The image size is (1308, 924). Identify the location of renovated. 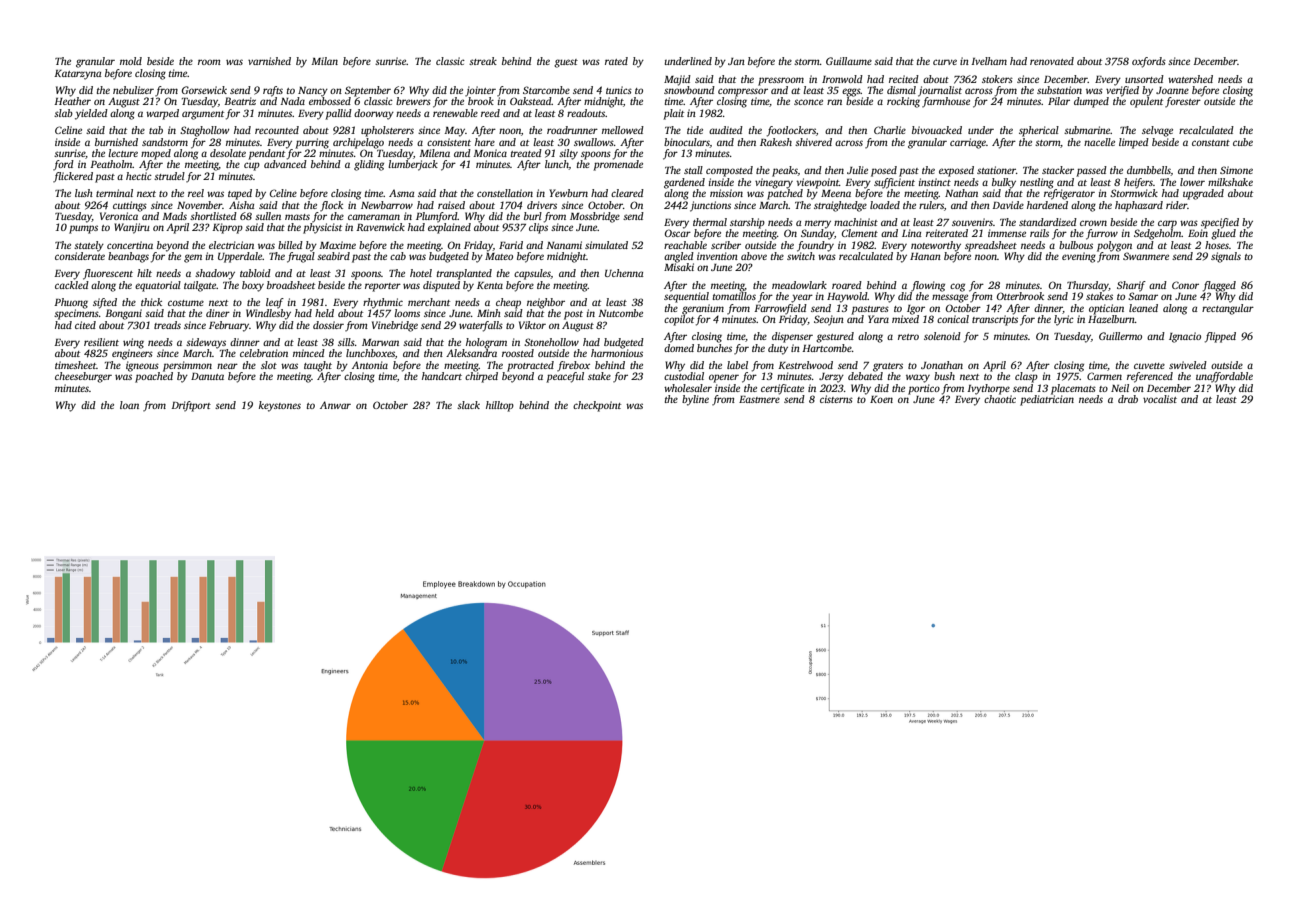
(1052, 61).
